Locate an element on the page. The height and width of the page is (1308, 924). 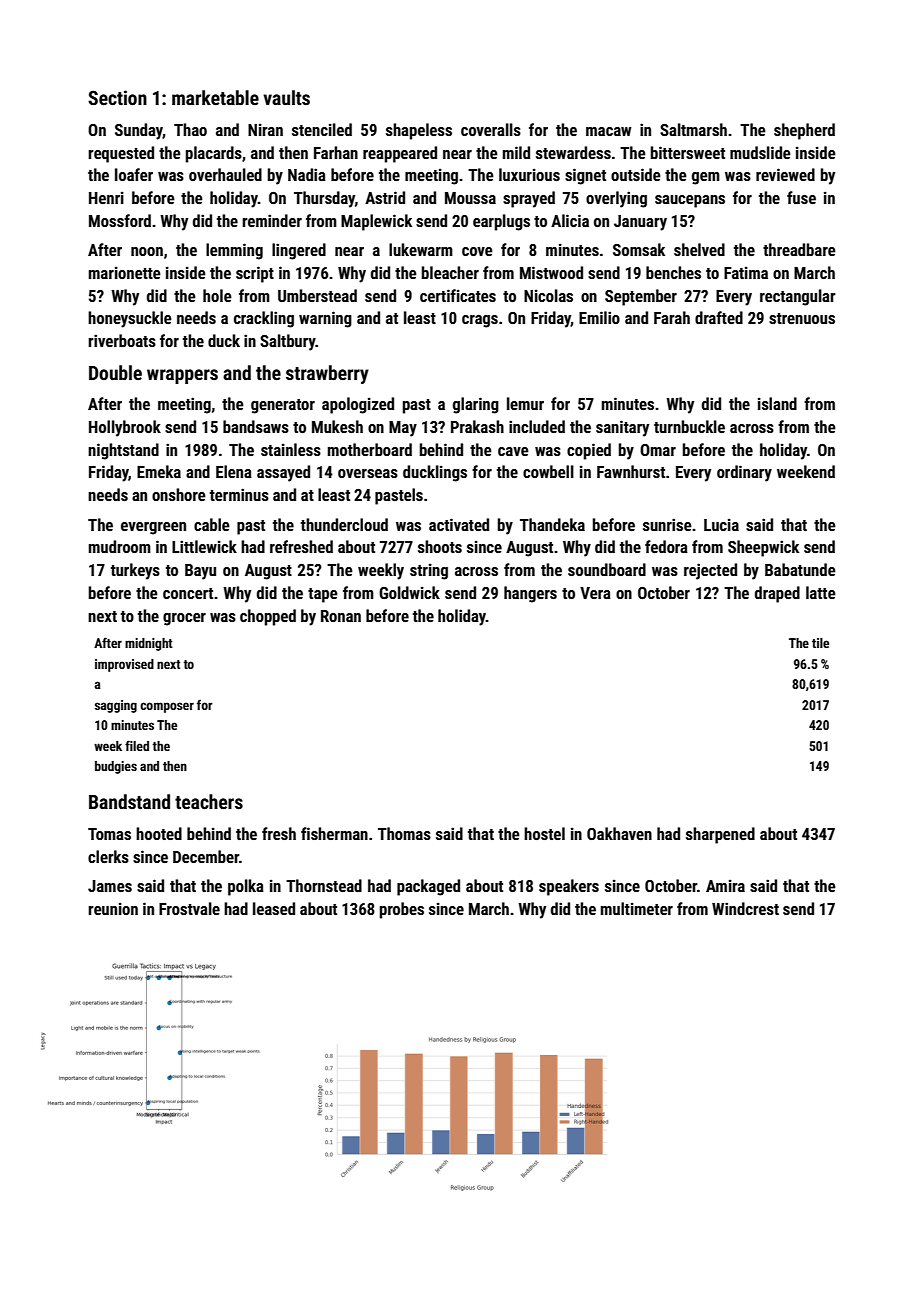
vaults is located at coordinates (286, 97).
